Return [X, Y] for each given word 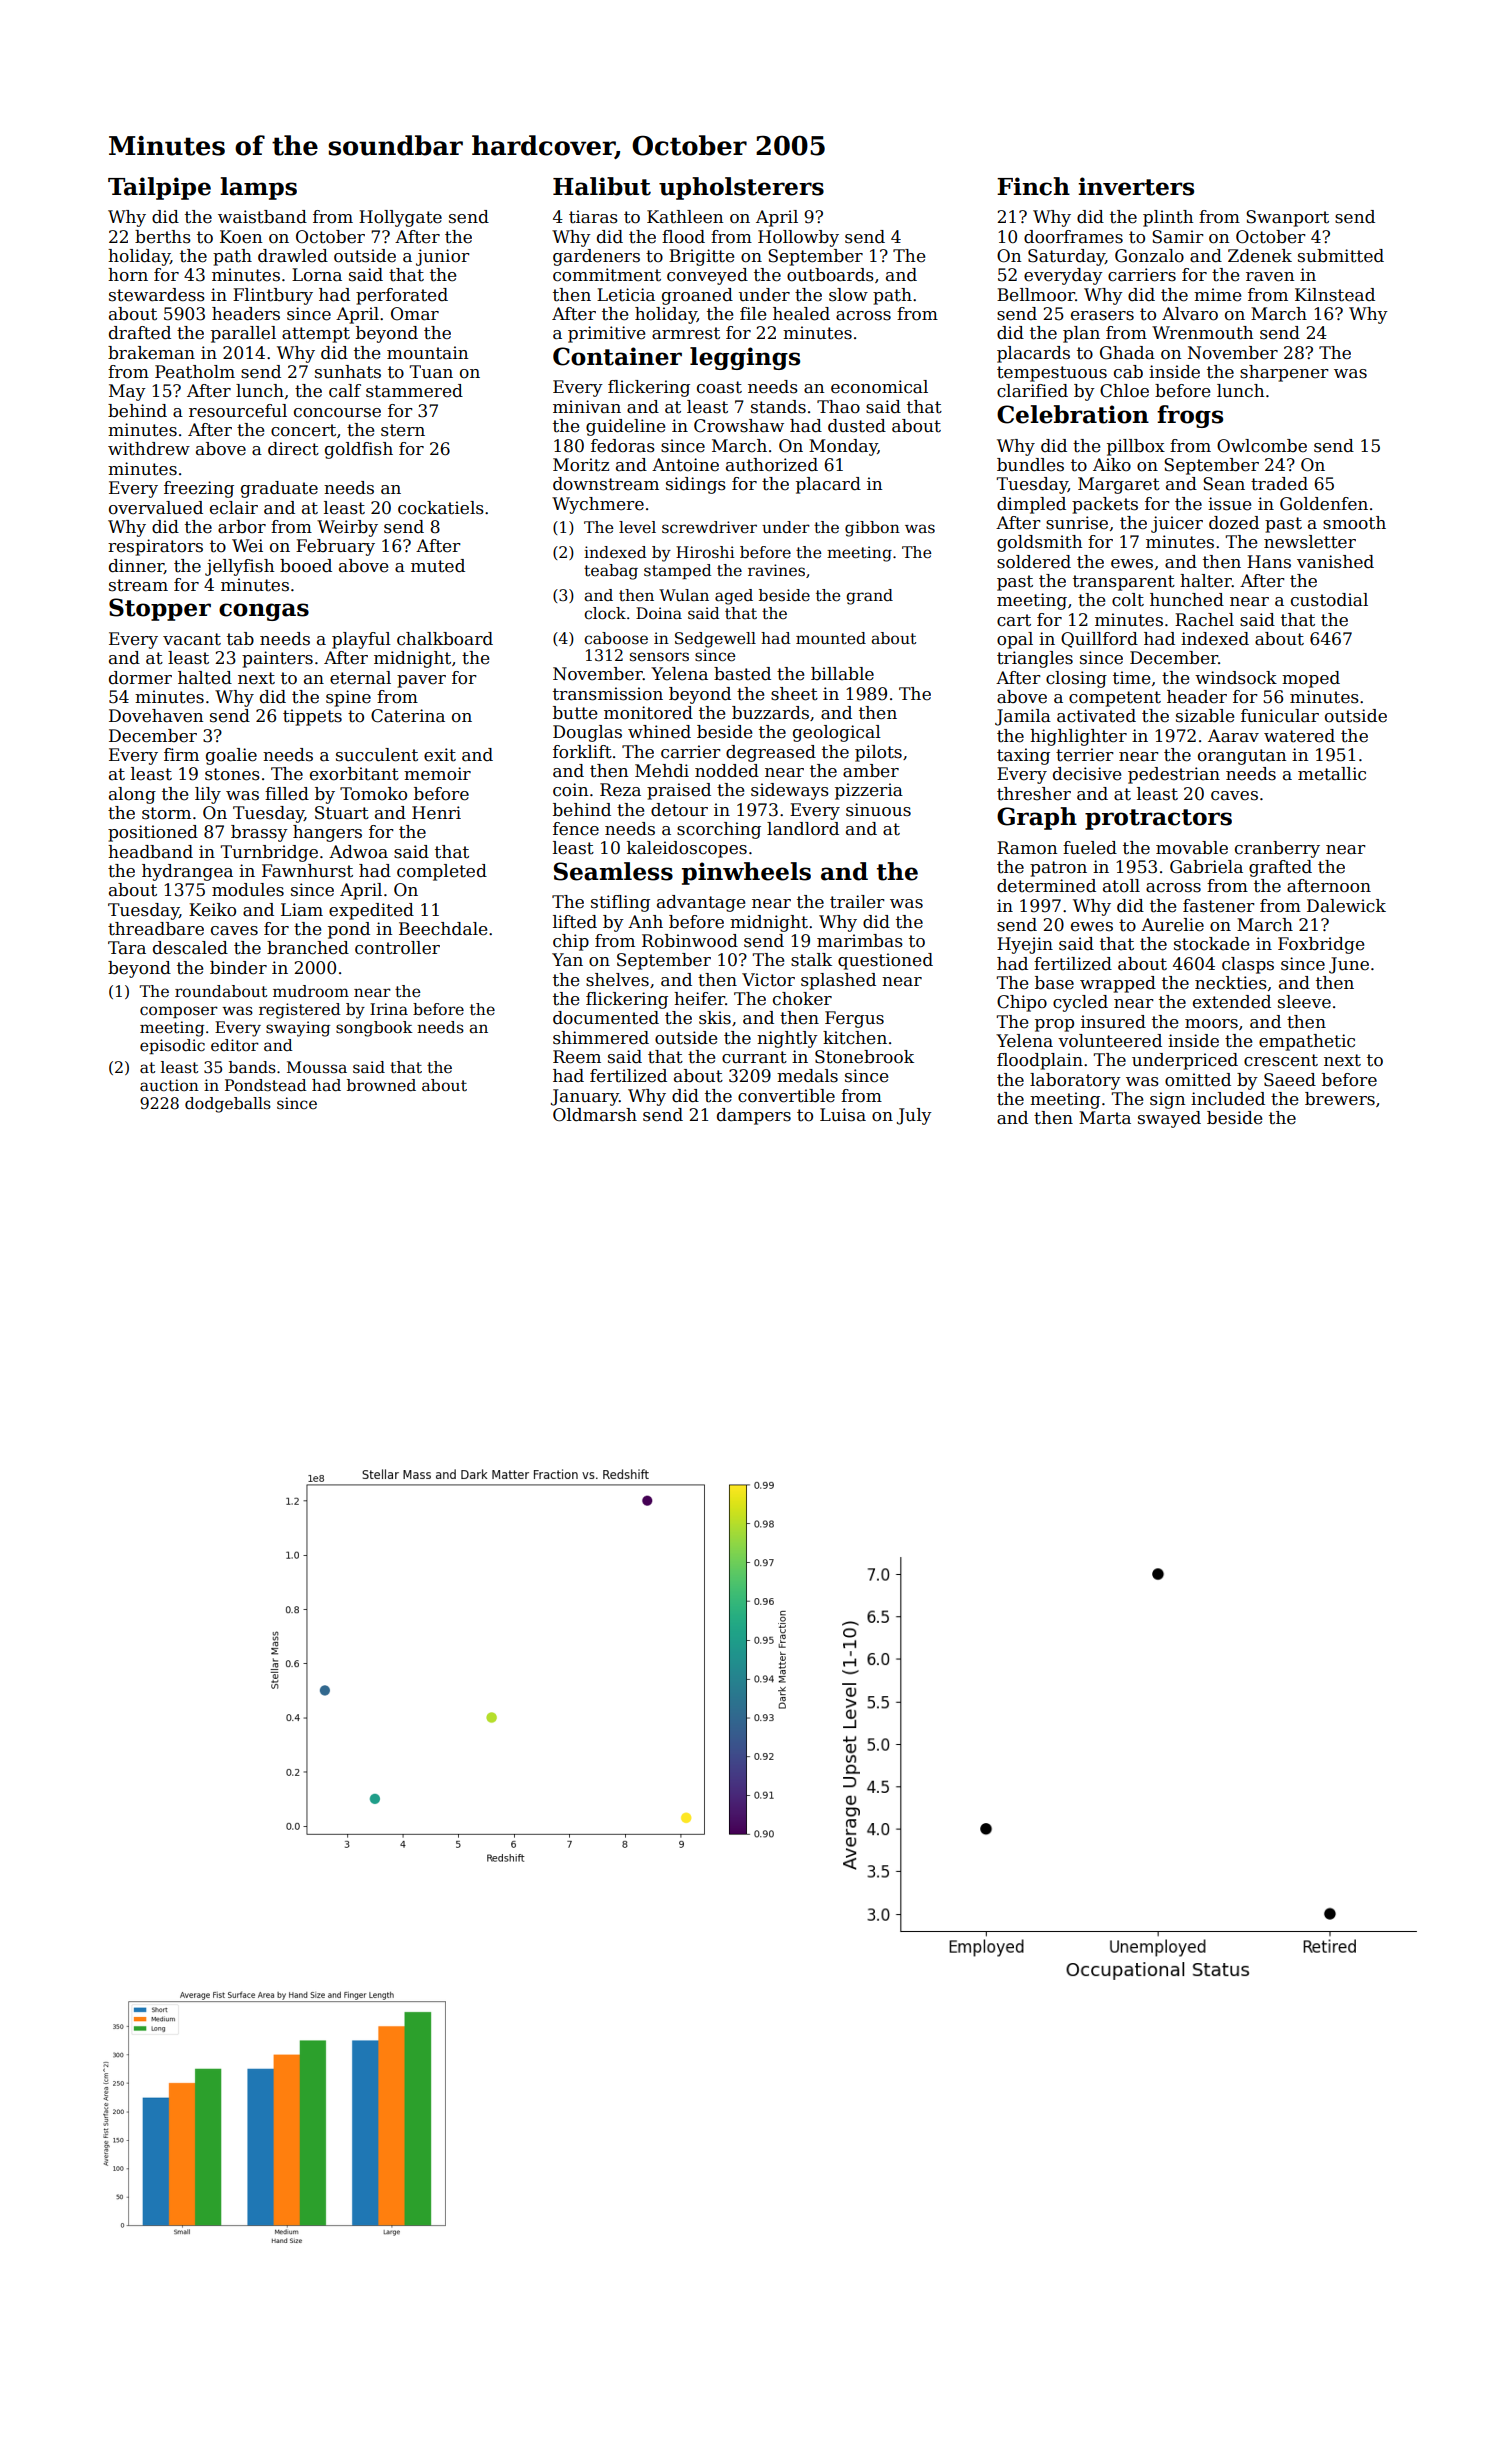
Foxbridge [1321, 945]
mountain [427, 353]
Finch [1033, 186]
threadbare [156, 929]
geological [837, 733]
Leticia [626, 295]
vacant [192, 639]
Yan [567, 960]
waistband [262, 217]
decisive [1087, 774]
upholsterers [741, 188]
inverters [1136, 186]
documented [606, 1018]
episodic [172, 1046]
